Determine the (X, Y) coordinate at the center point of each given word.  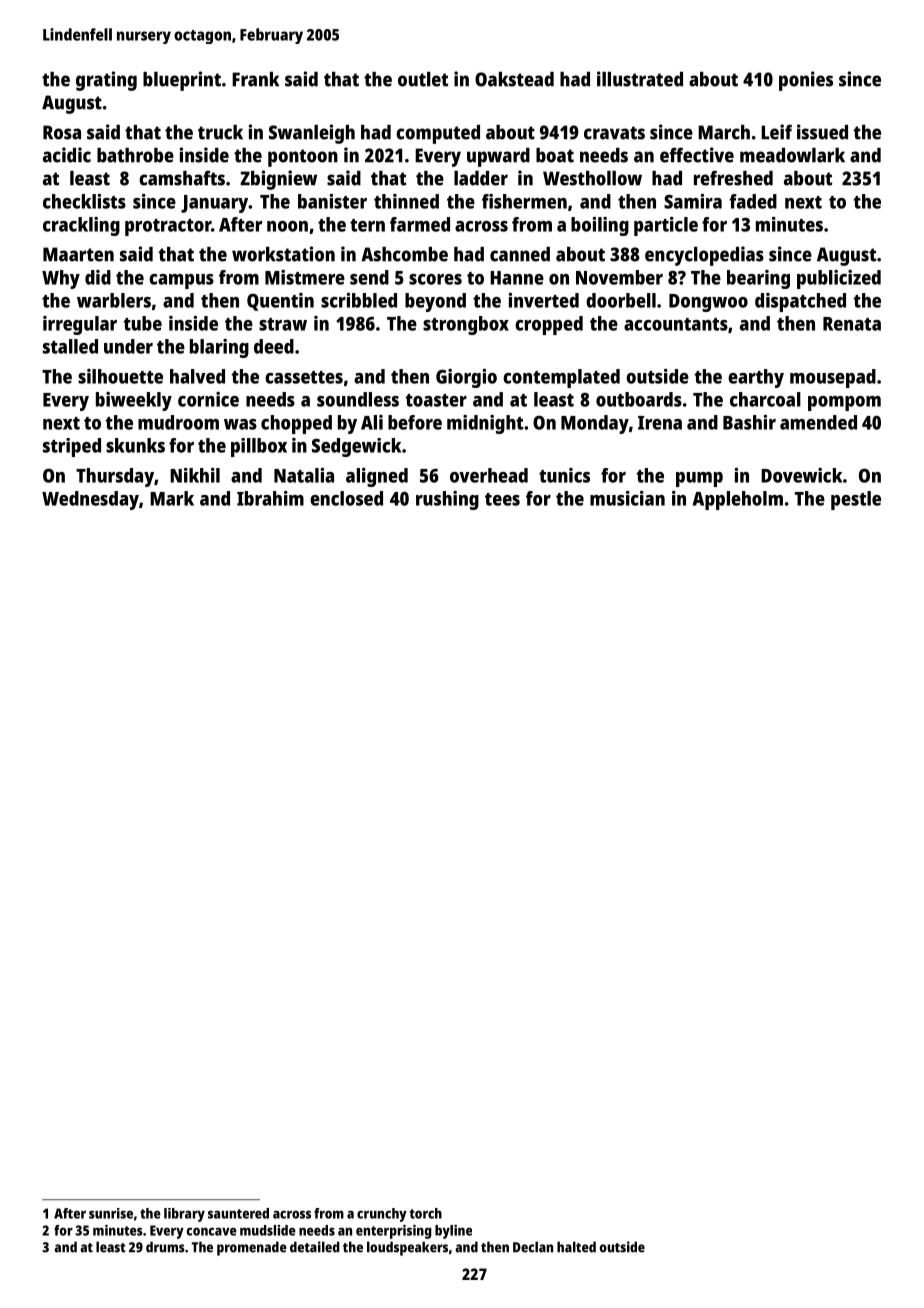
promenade (252, 1248)
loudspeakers (407, 1248)
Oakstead (514, 79)
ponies (806, 81)
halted (576, 1247)
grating (106, 81)
